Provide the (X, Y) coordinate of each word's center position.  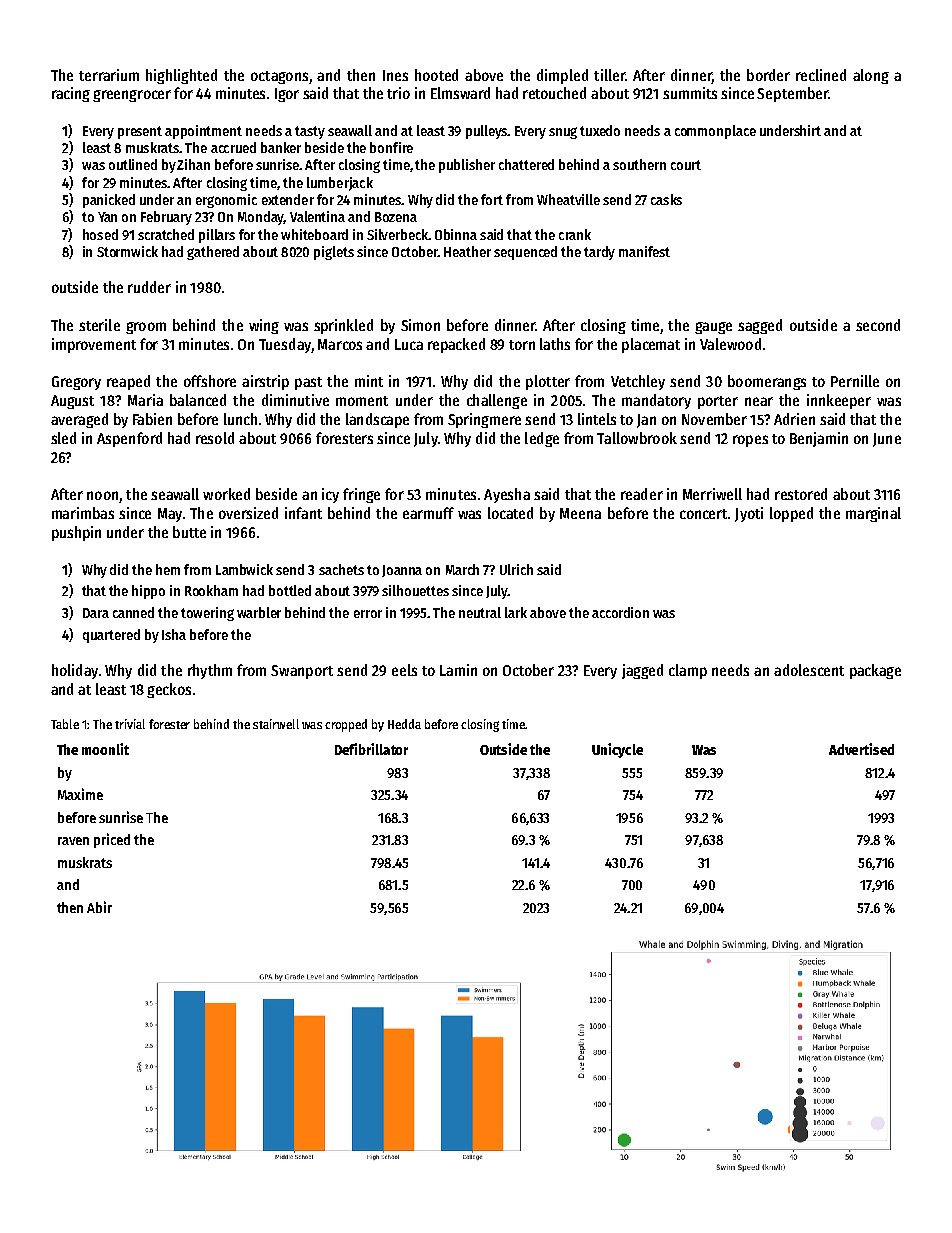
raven (73, 841)
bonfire (391, 147)
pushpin (76, 533)
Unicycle (617, 750)
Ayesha (507, 495)
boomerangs (767, 382)
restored (801, 494)
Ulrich (516, 569)
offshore (210, 381)
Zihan (193, 164)
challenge (497, 401)
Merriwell (712, 494)
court (686, 165)
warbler (259, 612)
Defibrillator (371, 749)
